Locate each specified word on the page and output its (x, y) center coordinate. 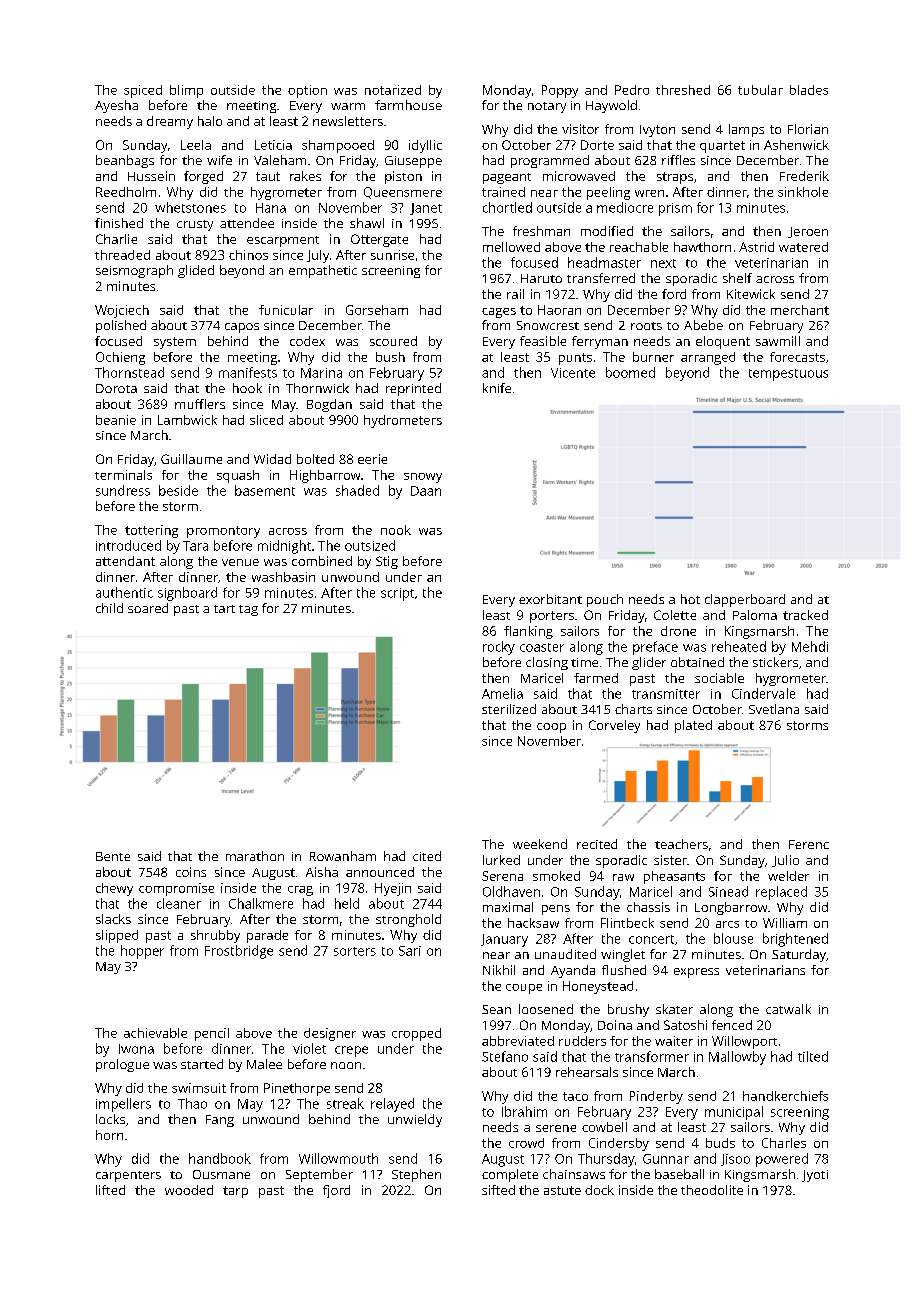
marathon (255, 856)
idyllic (425, 146)
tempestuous (788, 375)
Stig (387, 562)
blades (809, 90)
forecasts (797, 357)
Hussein (151, 176)
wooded (189, 1190)
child (109, 608)
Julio (785, 861)
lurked (501, 860)
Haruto (541, 278)
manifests (248, 372)
